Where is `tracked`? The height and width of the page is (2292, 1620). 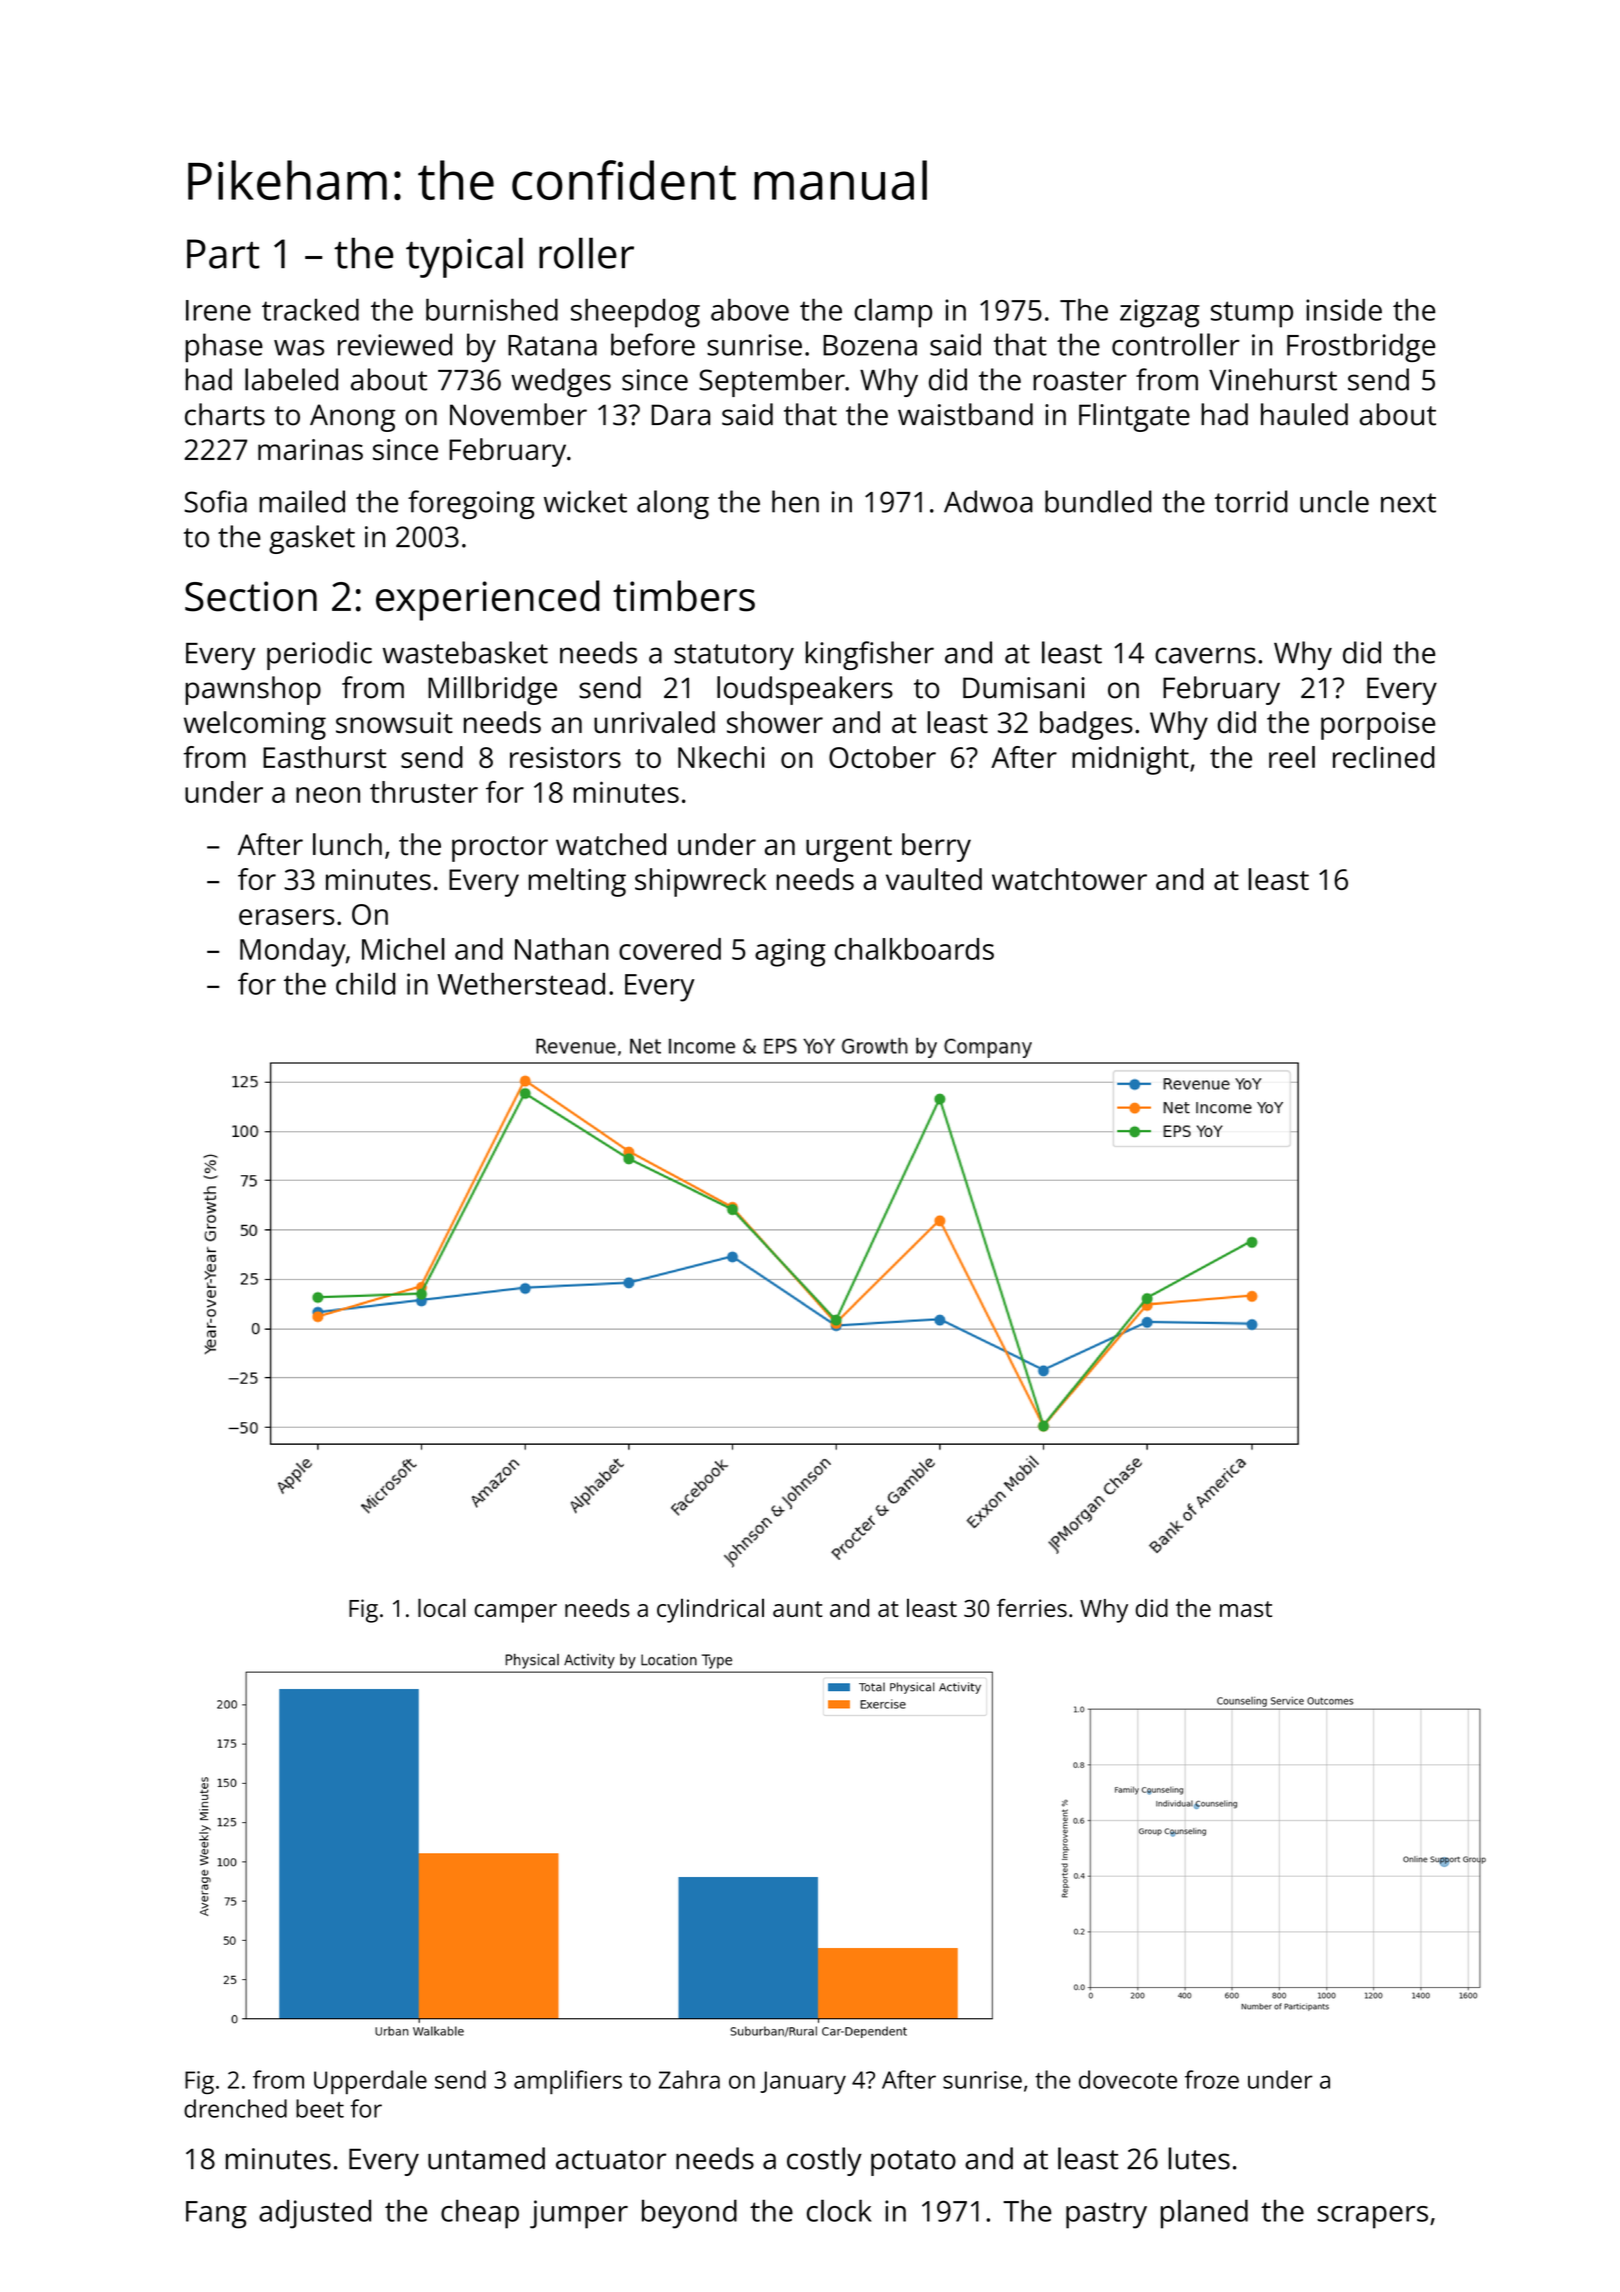
tracked is located at coordinates (310, 309).
